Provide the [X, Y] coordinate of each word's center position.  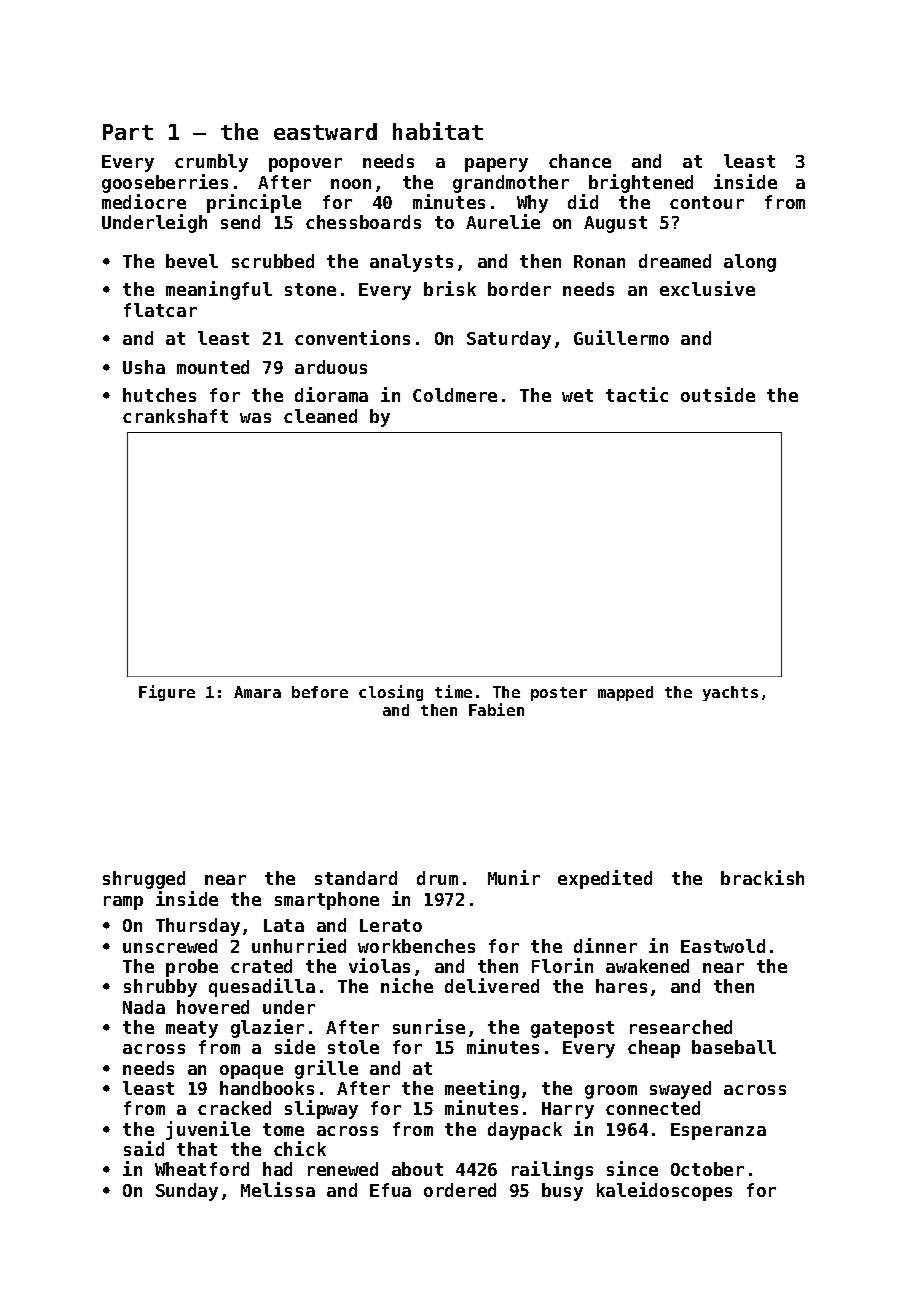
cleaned [320, 416]
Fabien [496, 709]
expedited [605, 879]
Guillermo [621, 337]
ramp [123, 903]
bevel [192, 261]
